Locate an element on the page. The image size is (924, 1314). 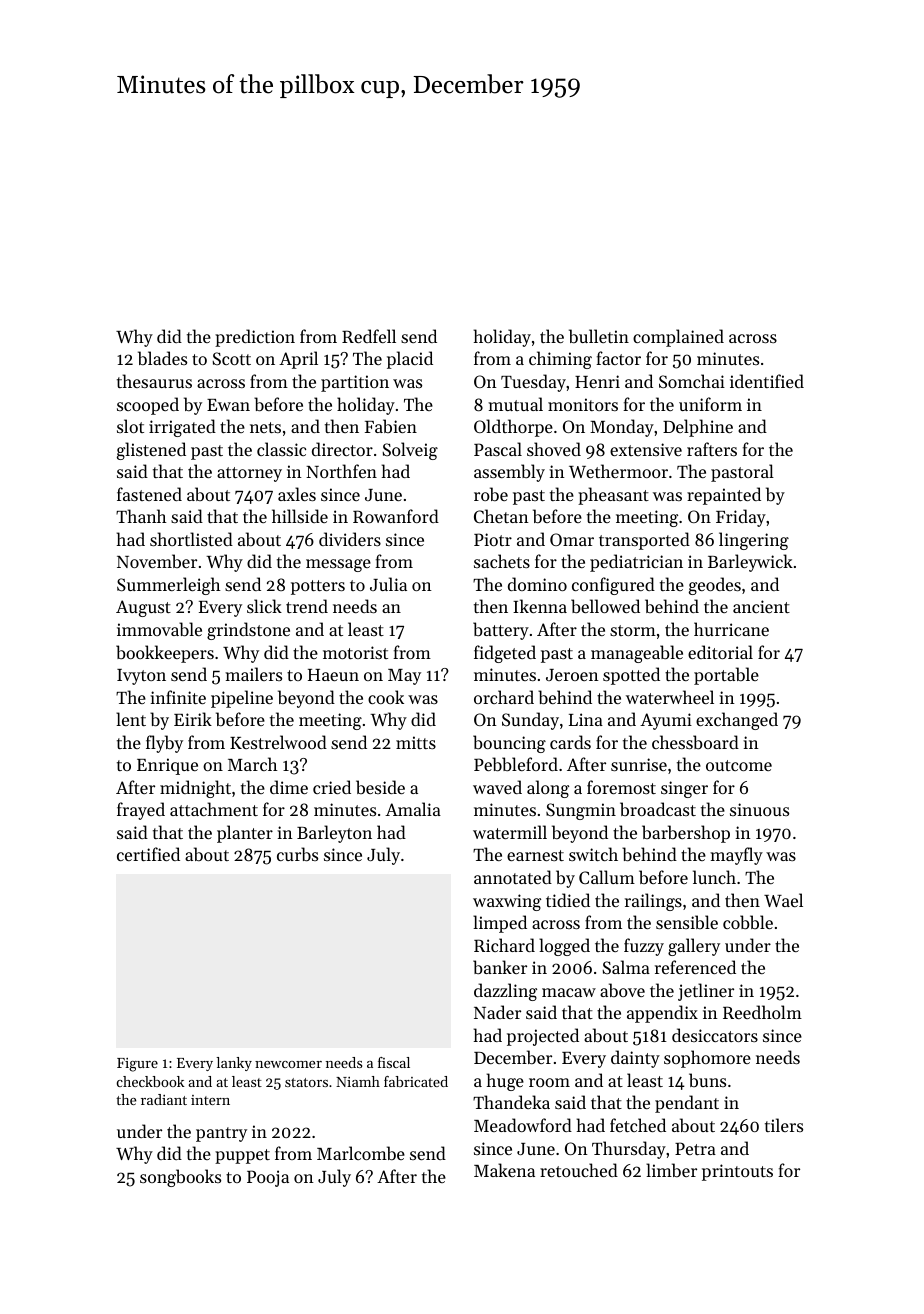
checkbook is located at coordinates (151, 1081).
